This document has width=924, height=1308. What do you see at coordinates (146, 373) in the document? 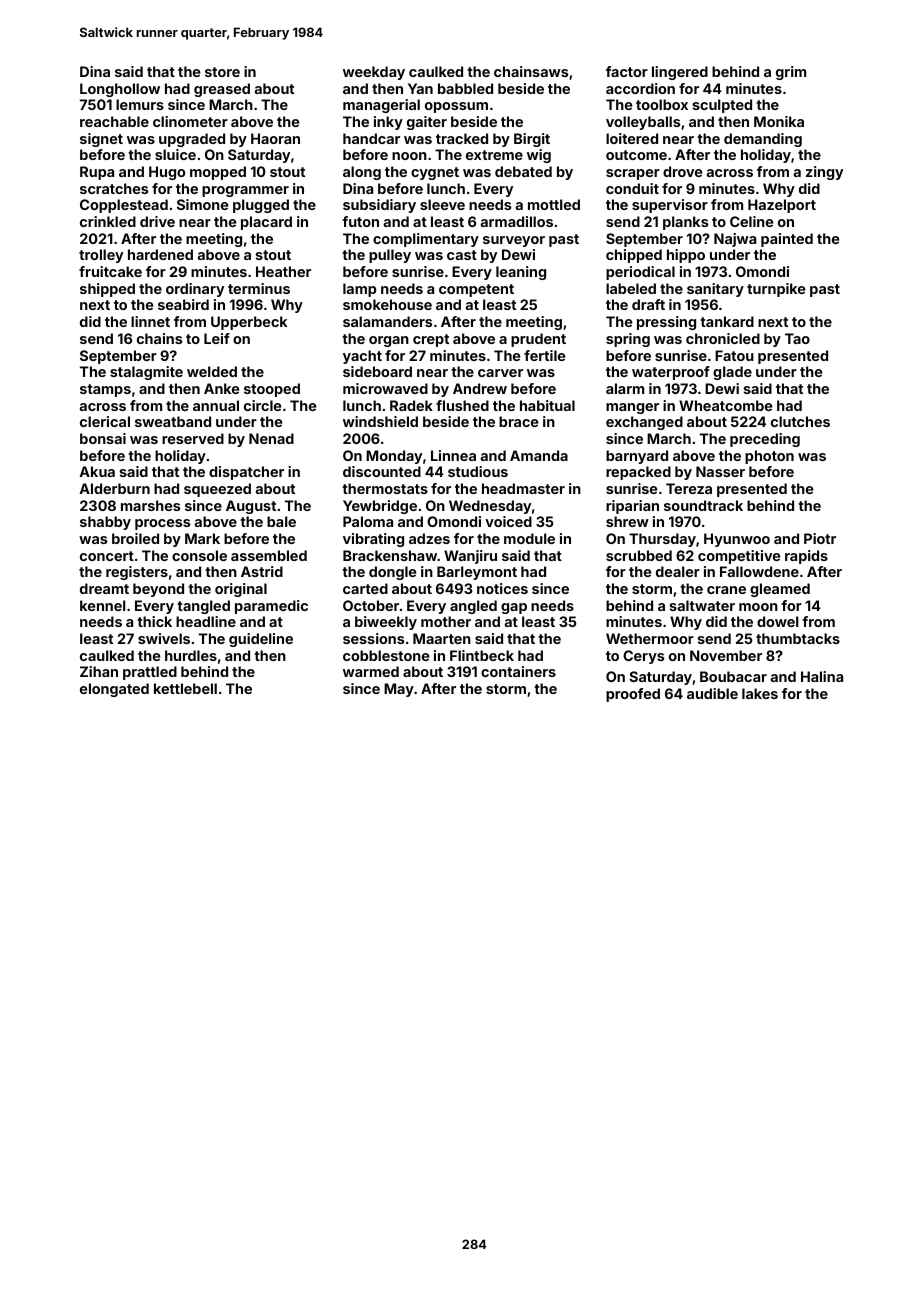
I see `stalagmite` at bounding box center [146, 373].
